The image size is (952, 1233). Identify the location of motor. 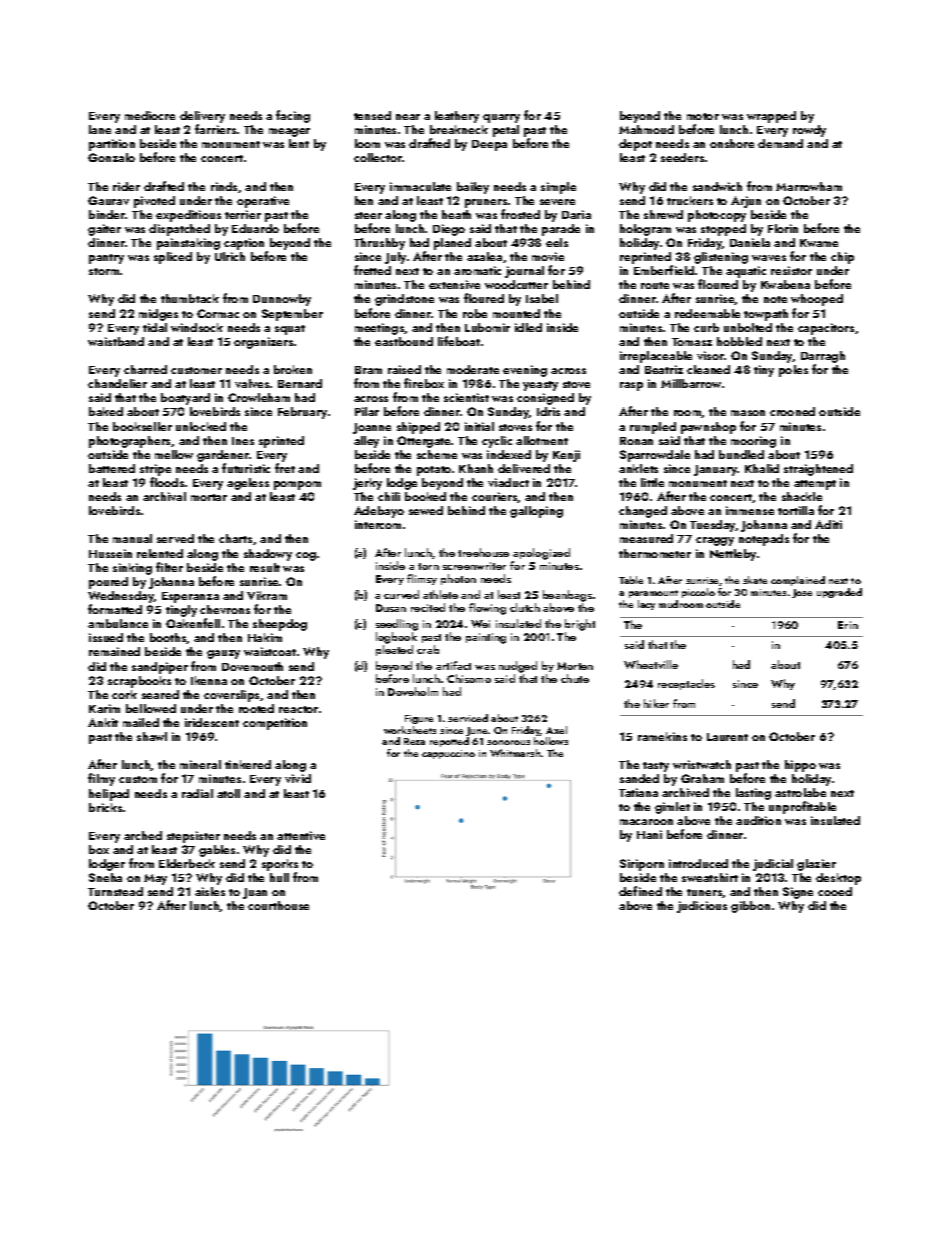
(703, 116).
